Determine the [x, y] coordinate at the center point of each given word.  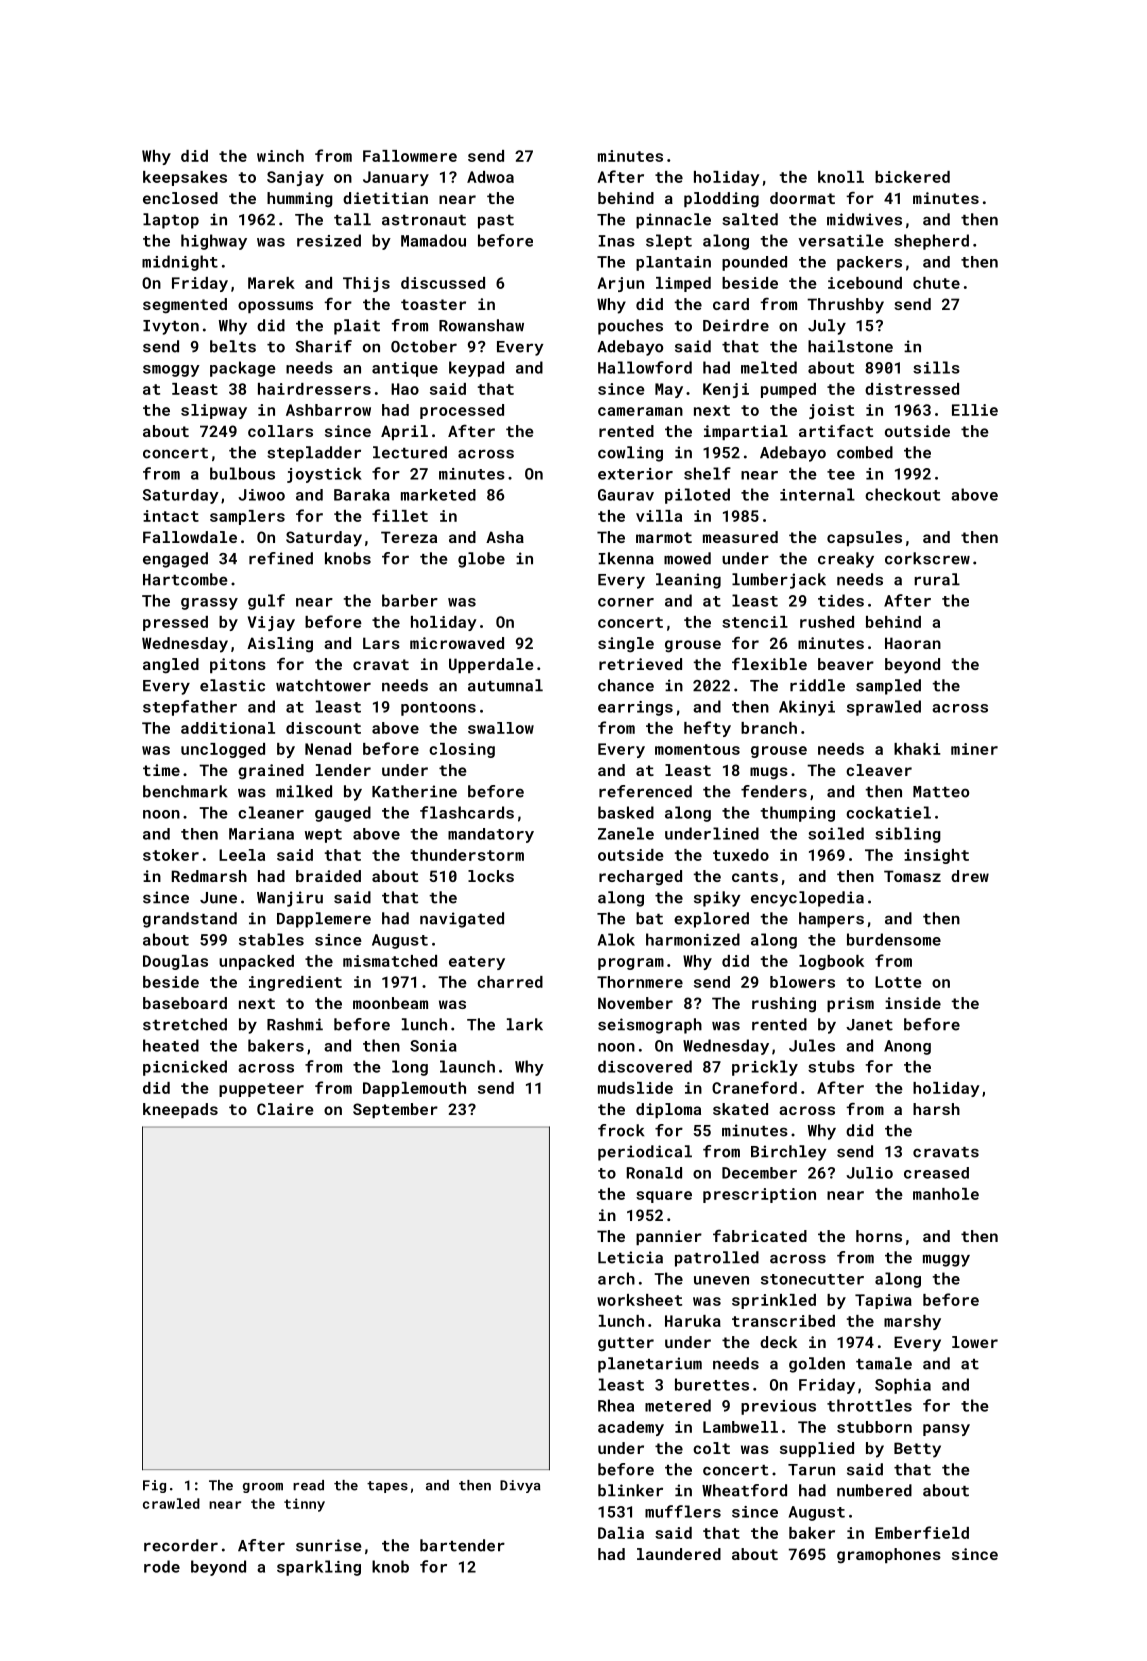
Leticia [630, 1257]
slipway [214, 411]
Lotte [898, 982]
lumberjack [779, 581]
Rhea [616, 1405]
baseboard [185, 1003]
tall [352, 219]
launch [467, 1066]
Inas [617, 241]
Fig [154, 1486]
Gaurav [626, 495]
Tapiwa [883, 1301]
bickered [912, 177]
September [395, 1110]
